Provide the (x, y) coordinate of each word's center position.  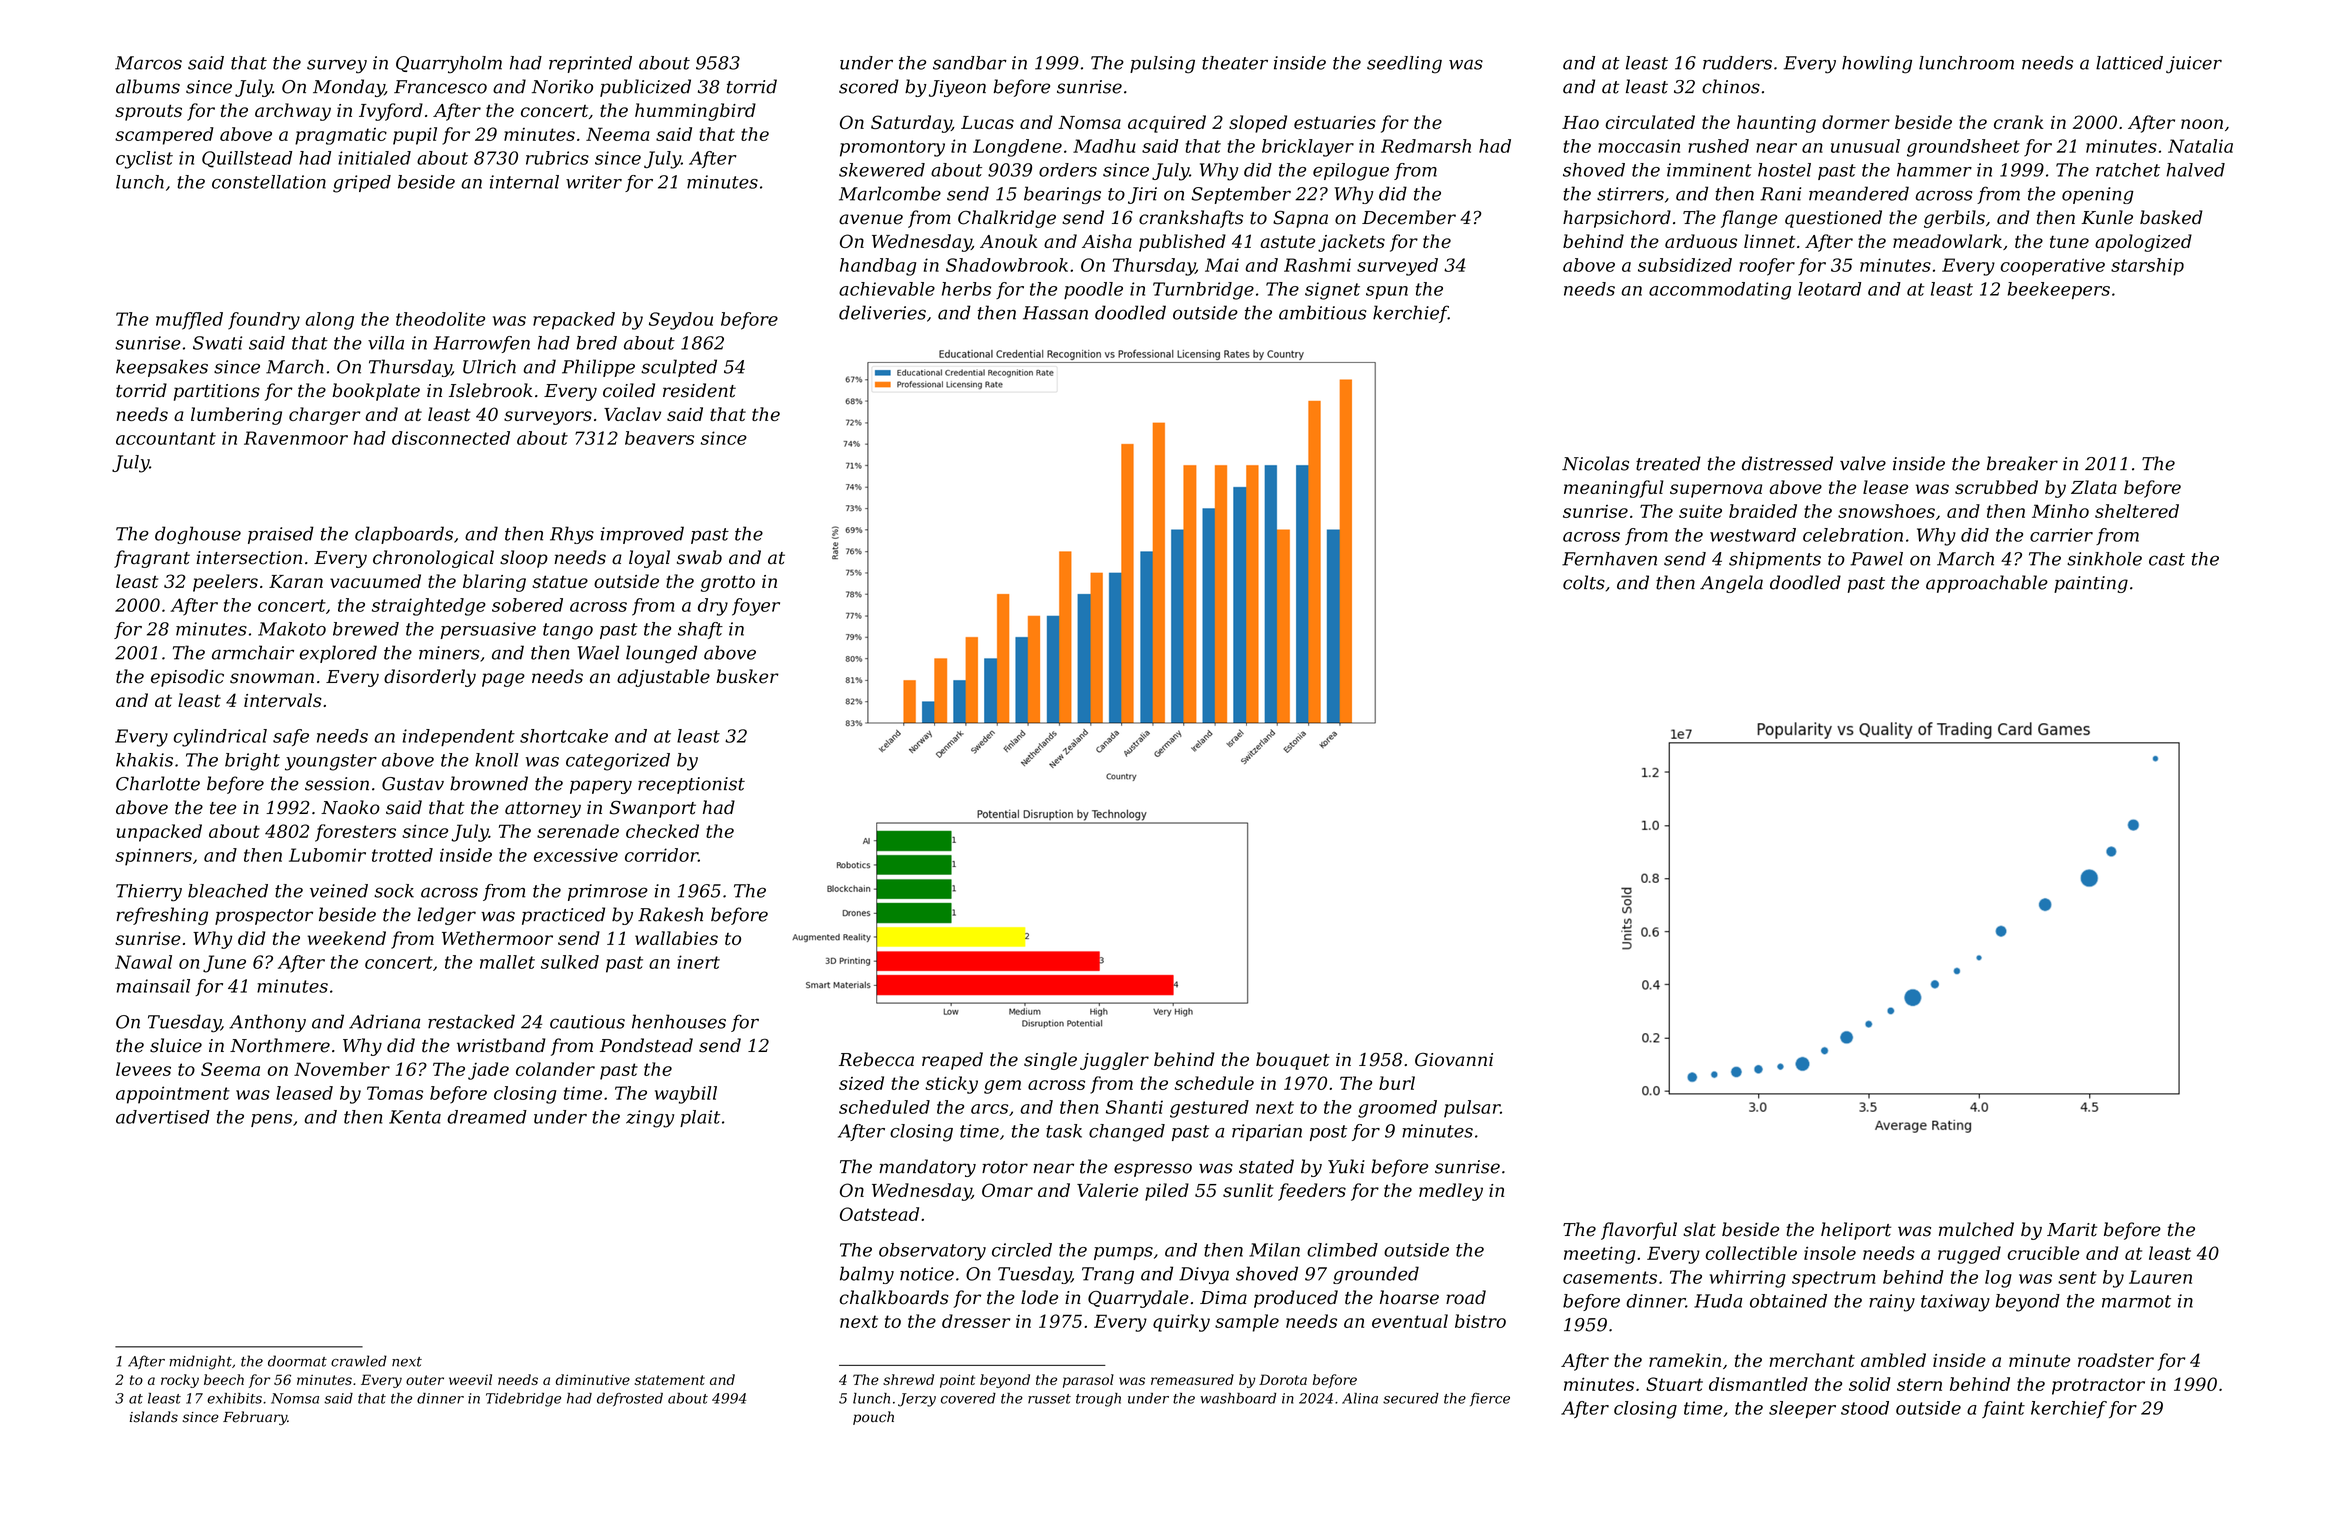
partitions (217, 392)
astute (1287, 241)
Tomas (395, 1093)
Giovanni (1454, 1060)
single (1050, 1061)
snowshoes (1886, 511)
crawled (359, 1361)
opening (2098, 195)
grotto (728, 583)
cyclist (144, 160)
